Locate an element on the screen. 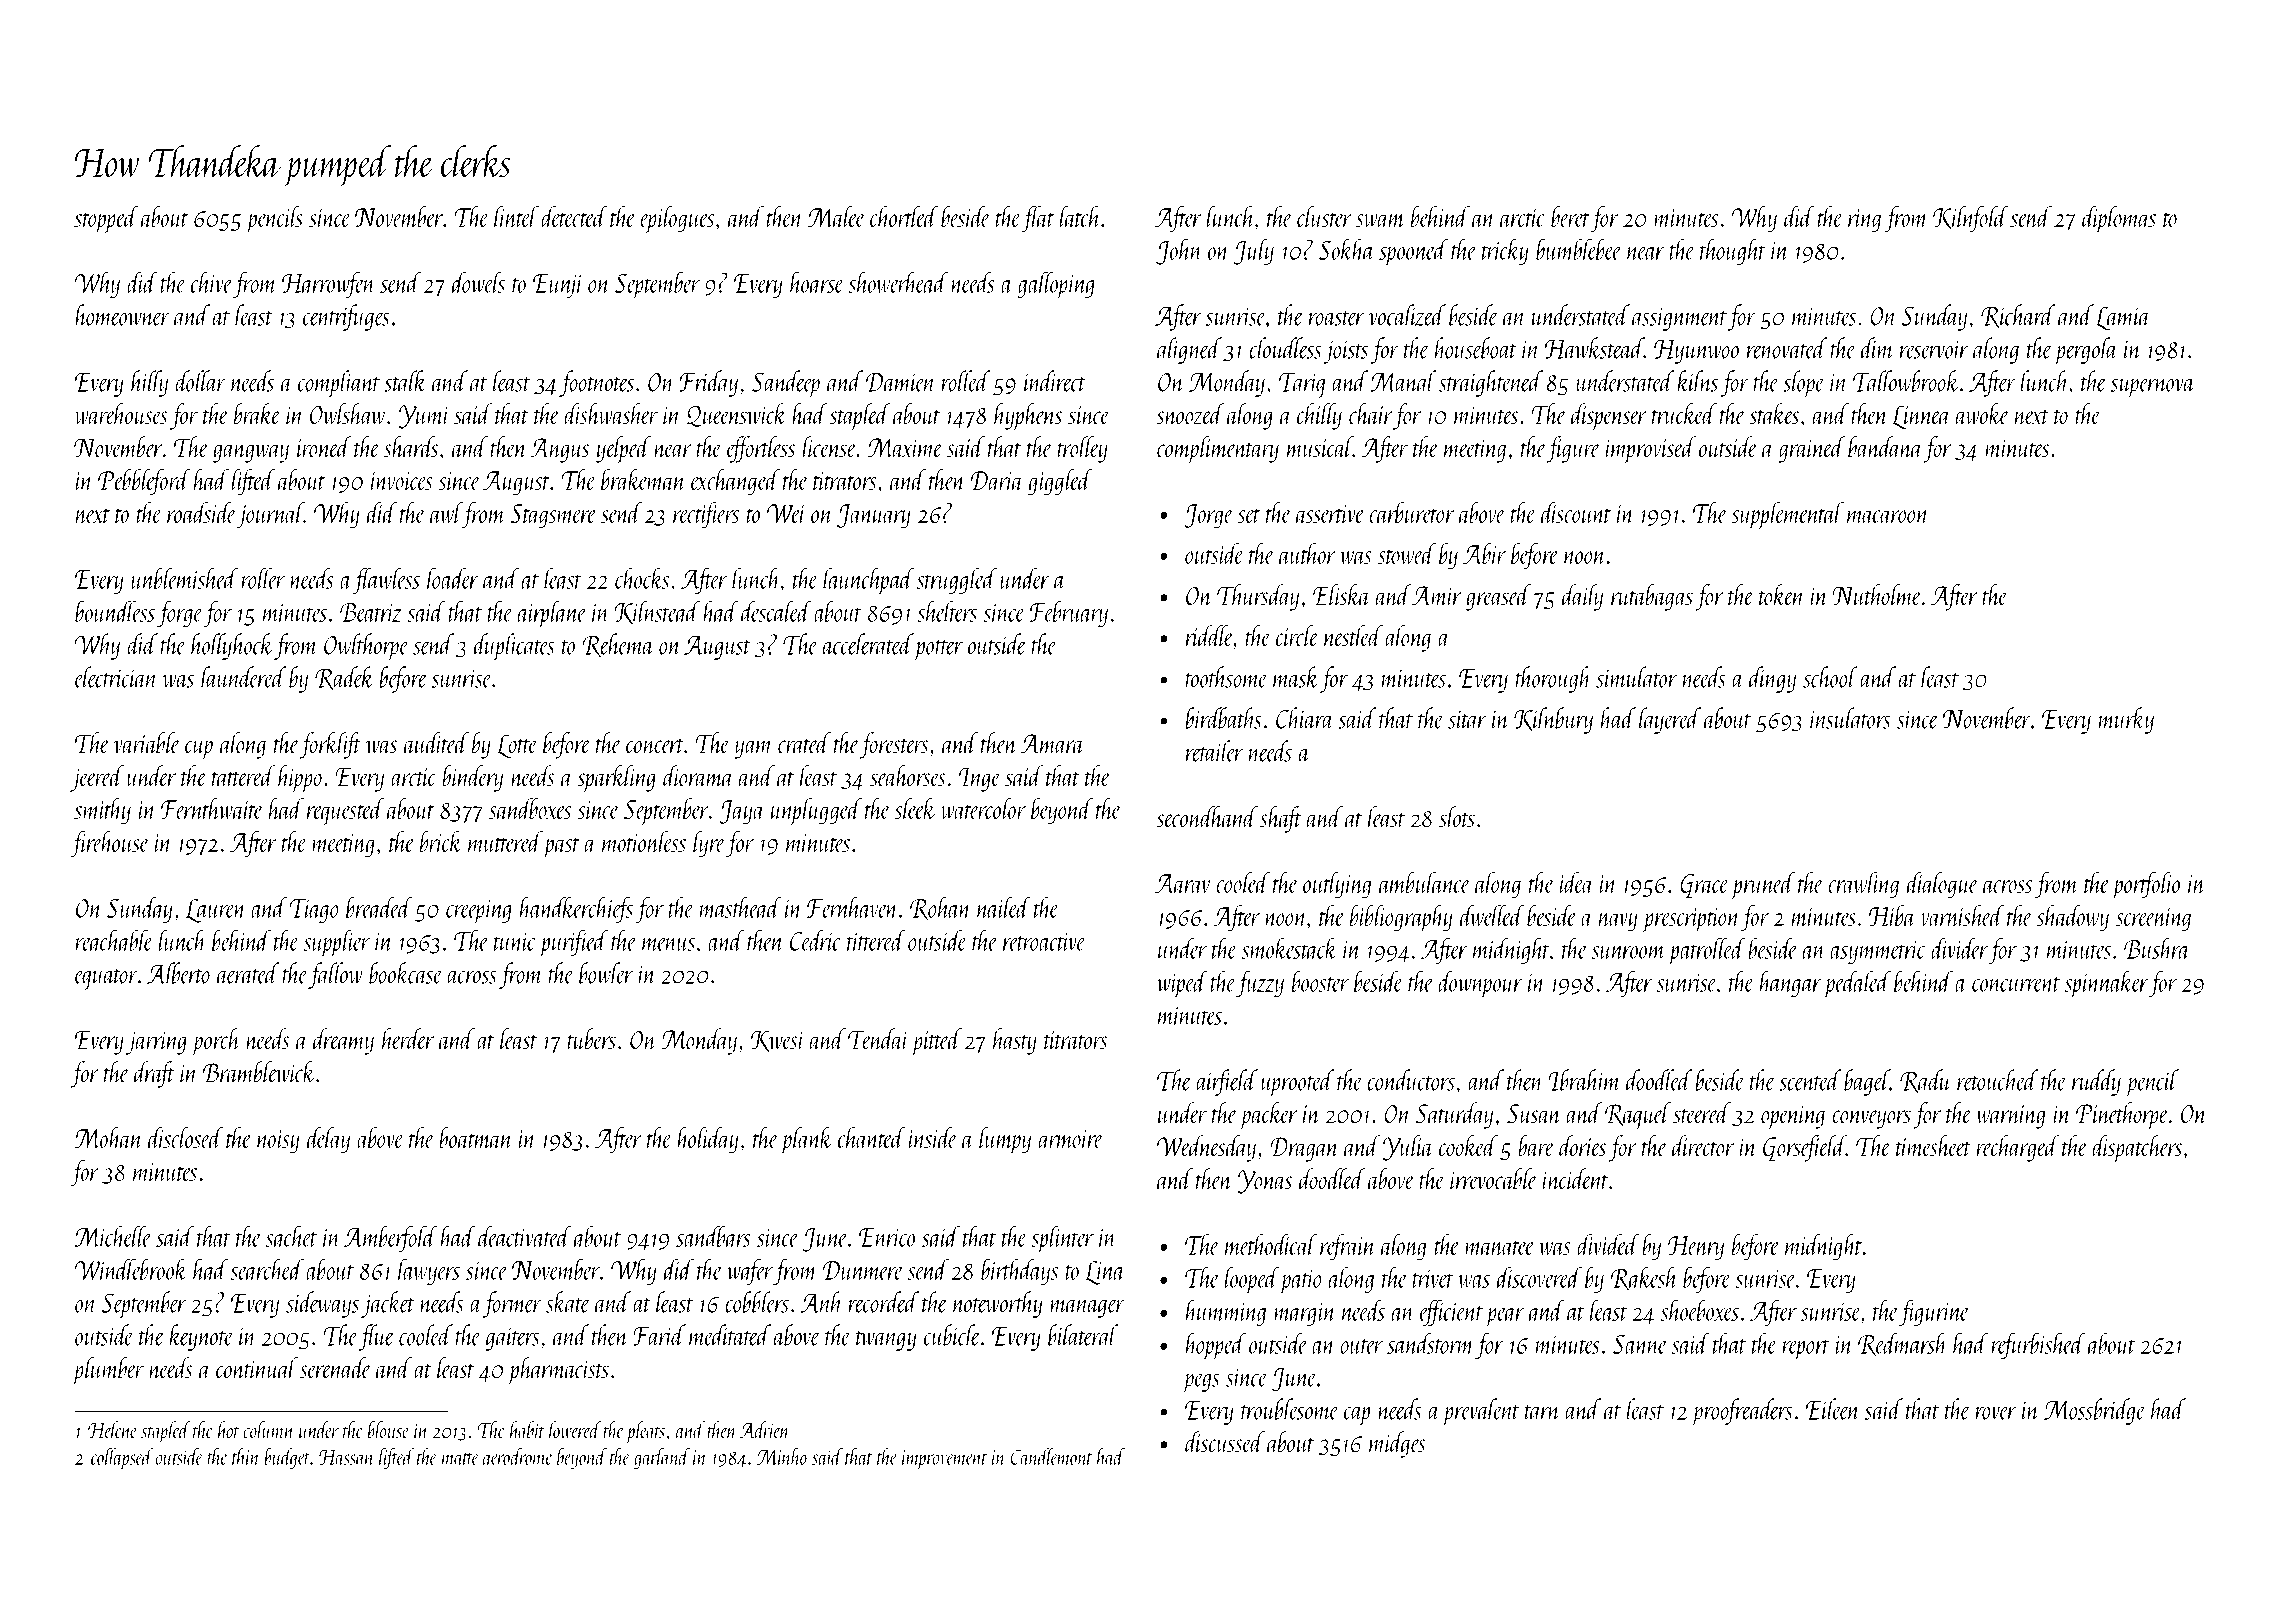 This screenshot has height=1614, width=2282. lintel is located at coordinates (516, 216).
